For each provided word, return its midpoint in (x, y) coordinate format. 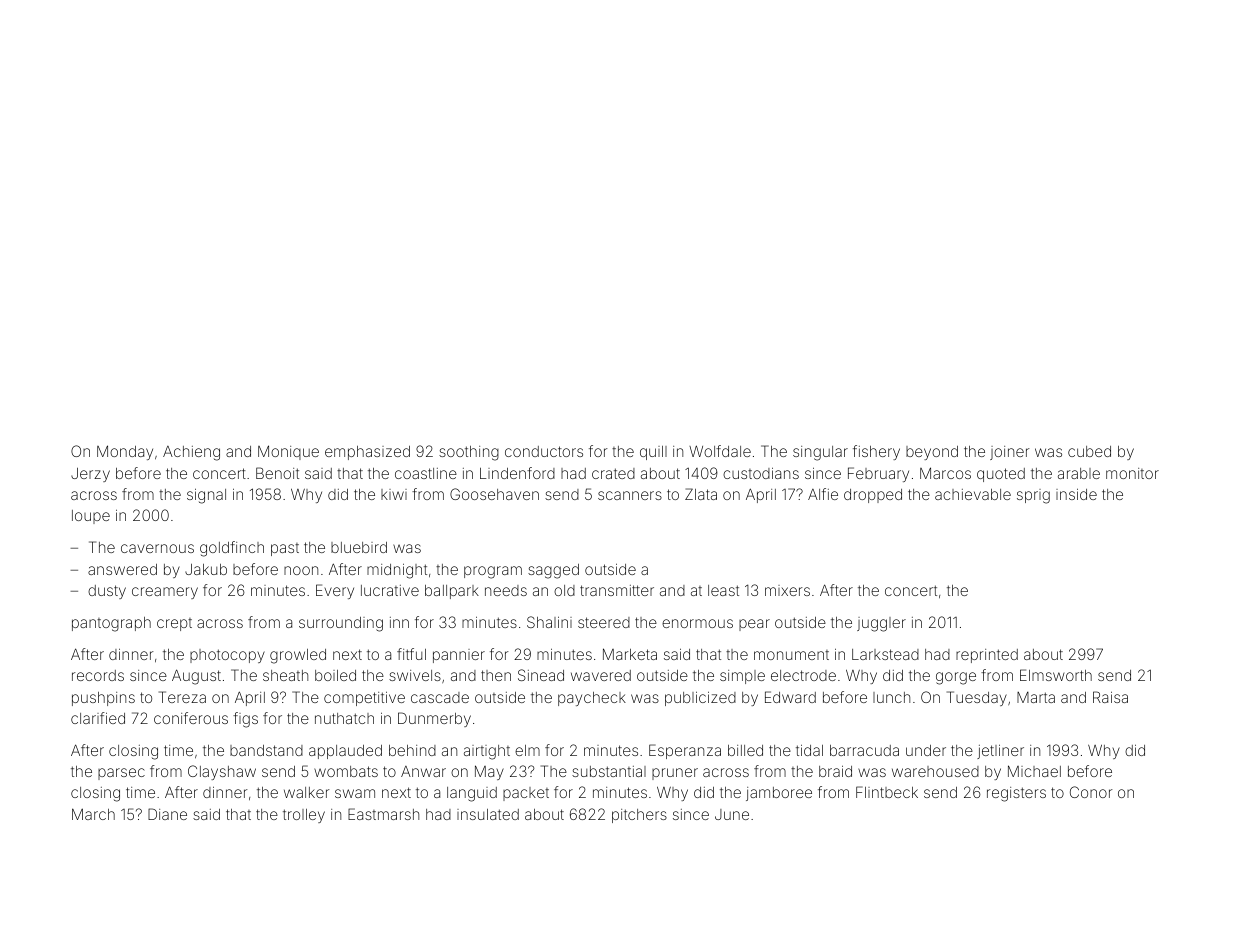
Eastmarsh (383, 814)
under (926, 750)
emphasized (367, 453)
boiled (335, 675)
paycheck (592, 699)
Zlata (701, 494)
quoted (1001, 475)
